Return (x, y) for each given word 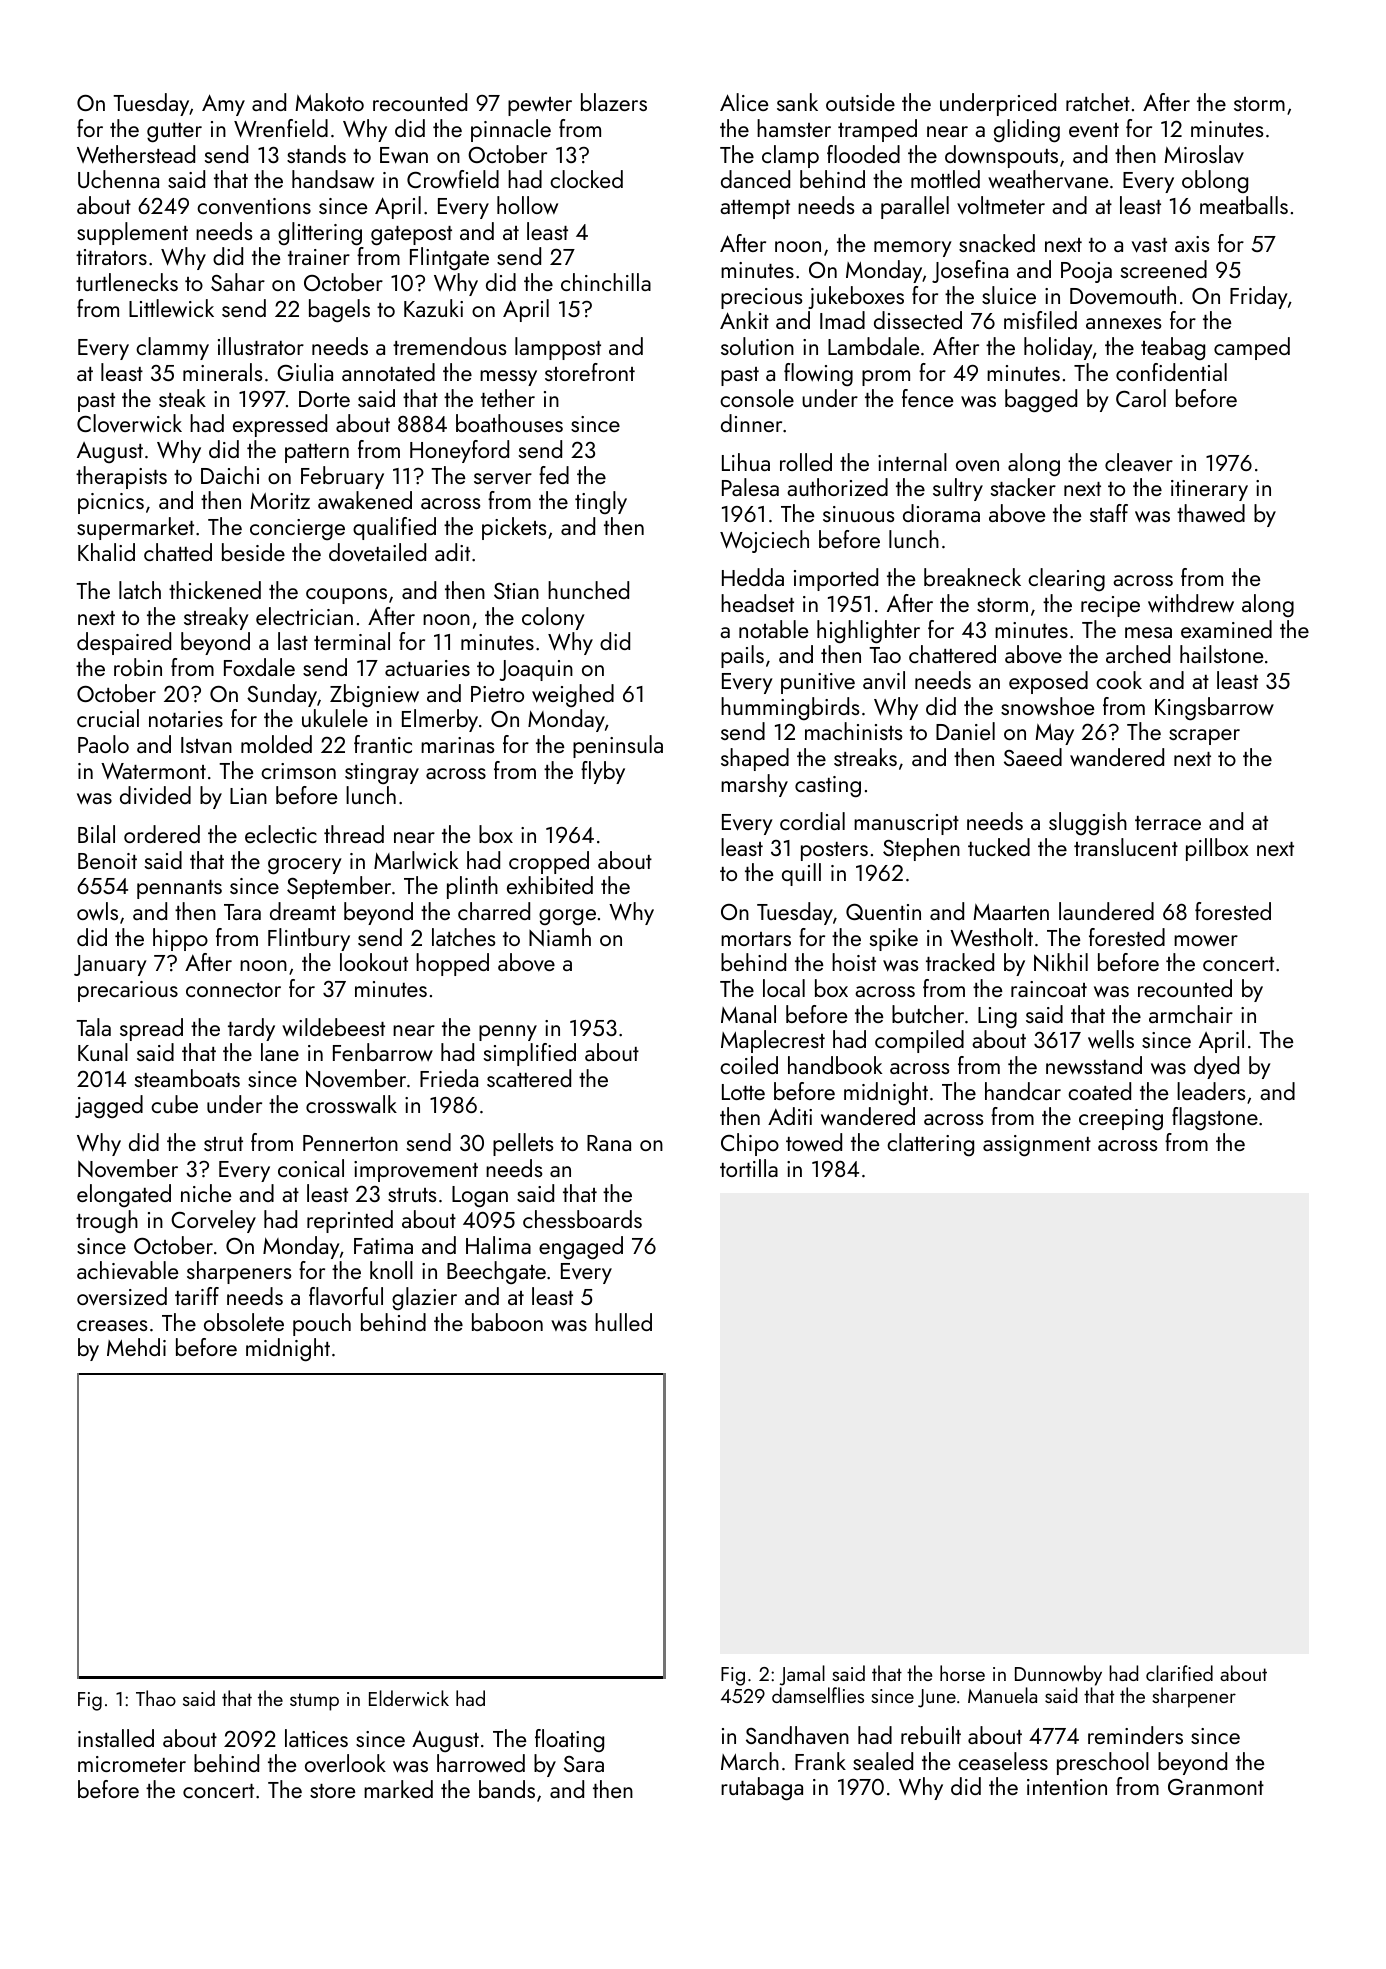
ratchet (1098, 102)
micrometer (132, 1764)
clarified (1179, 1673)
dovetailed (377, 552)
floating (569, 1740)
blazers (614, 102)
